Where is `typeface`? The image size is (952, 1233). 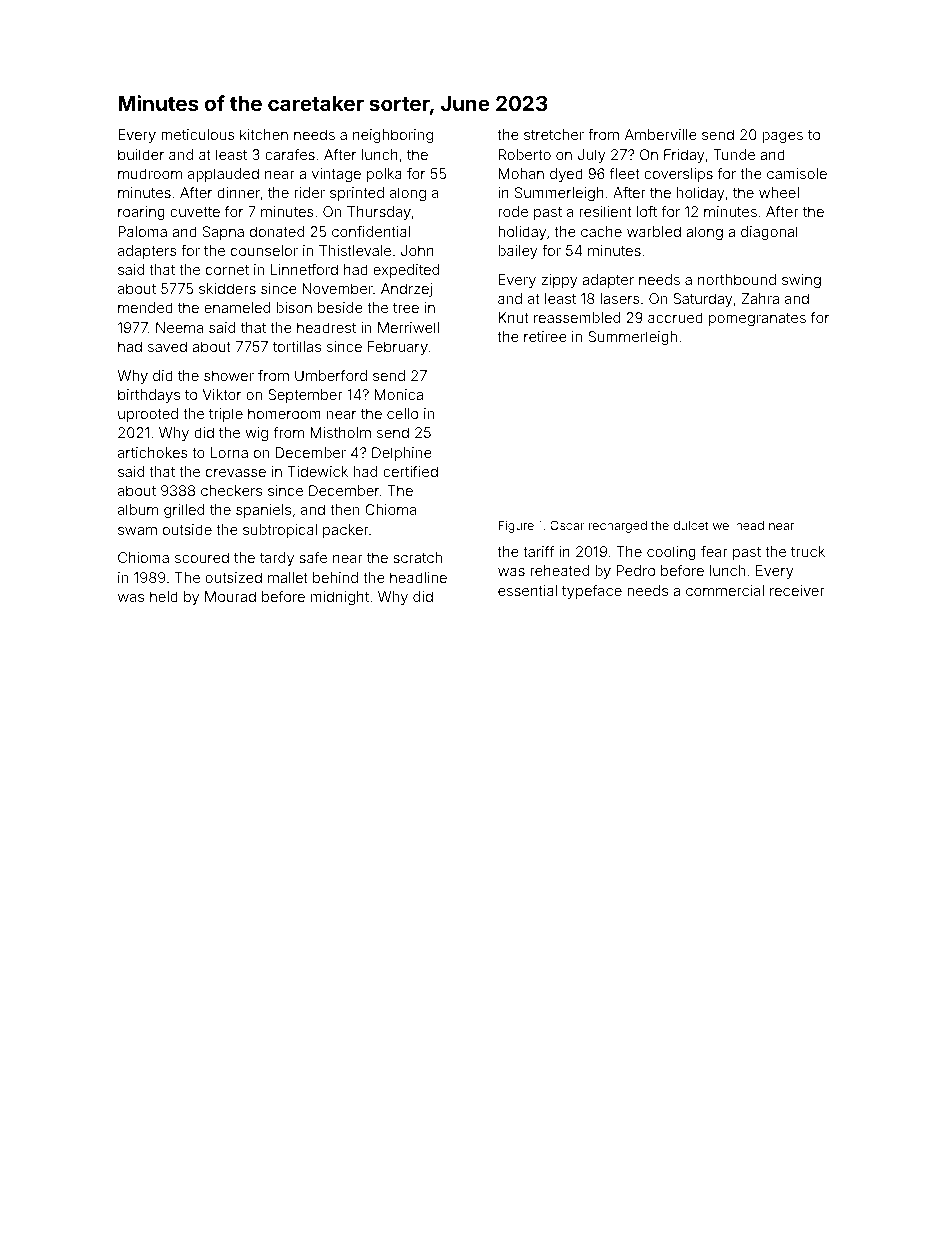
typeface is located at coordinates (592, 592).
